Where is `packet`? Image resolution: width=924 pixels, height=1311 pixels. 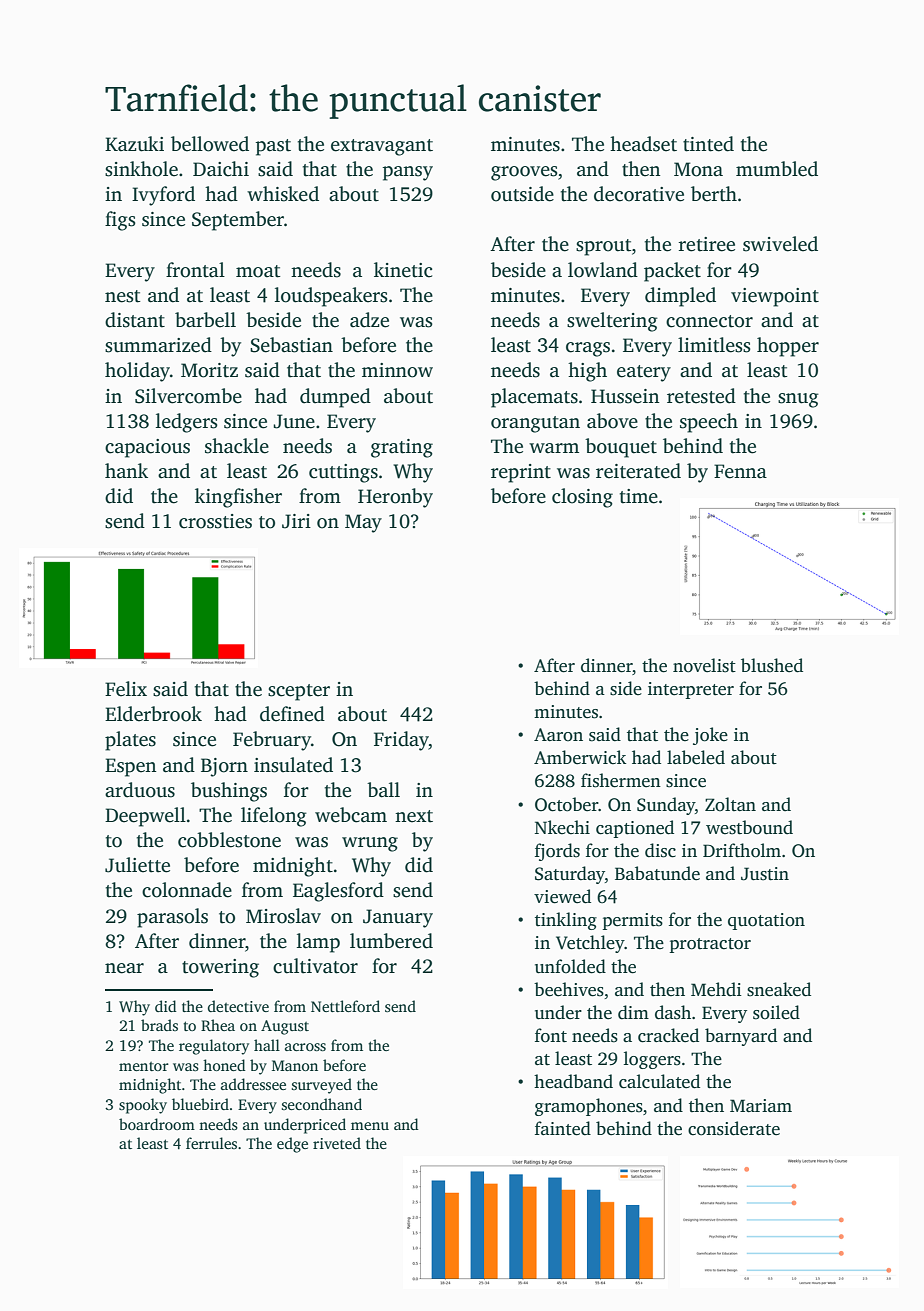 packet is located at coordinates (672, 272).
